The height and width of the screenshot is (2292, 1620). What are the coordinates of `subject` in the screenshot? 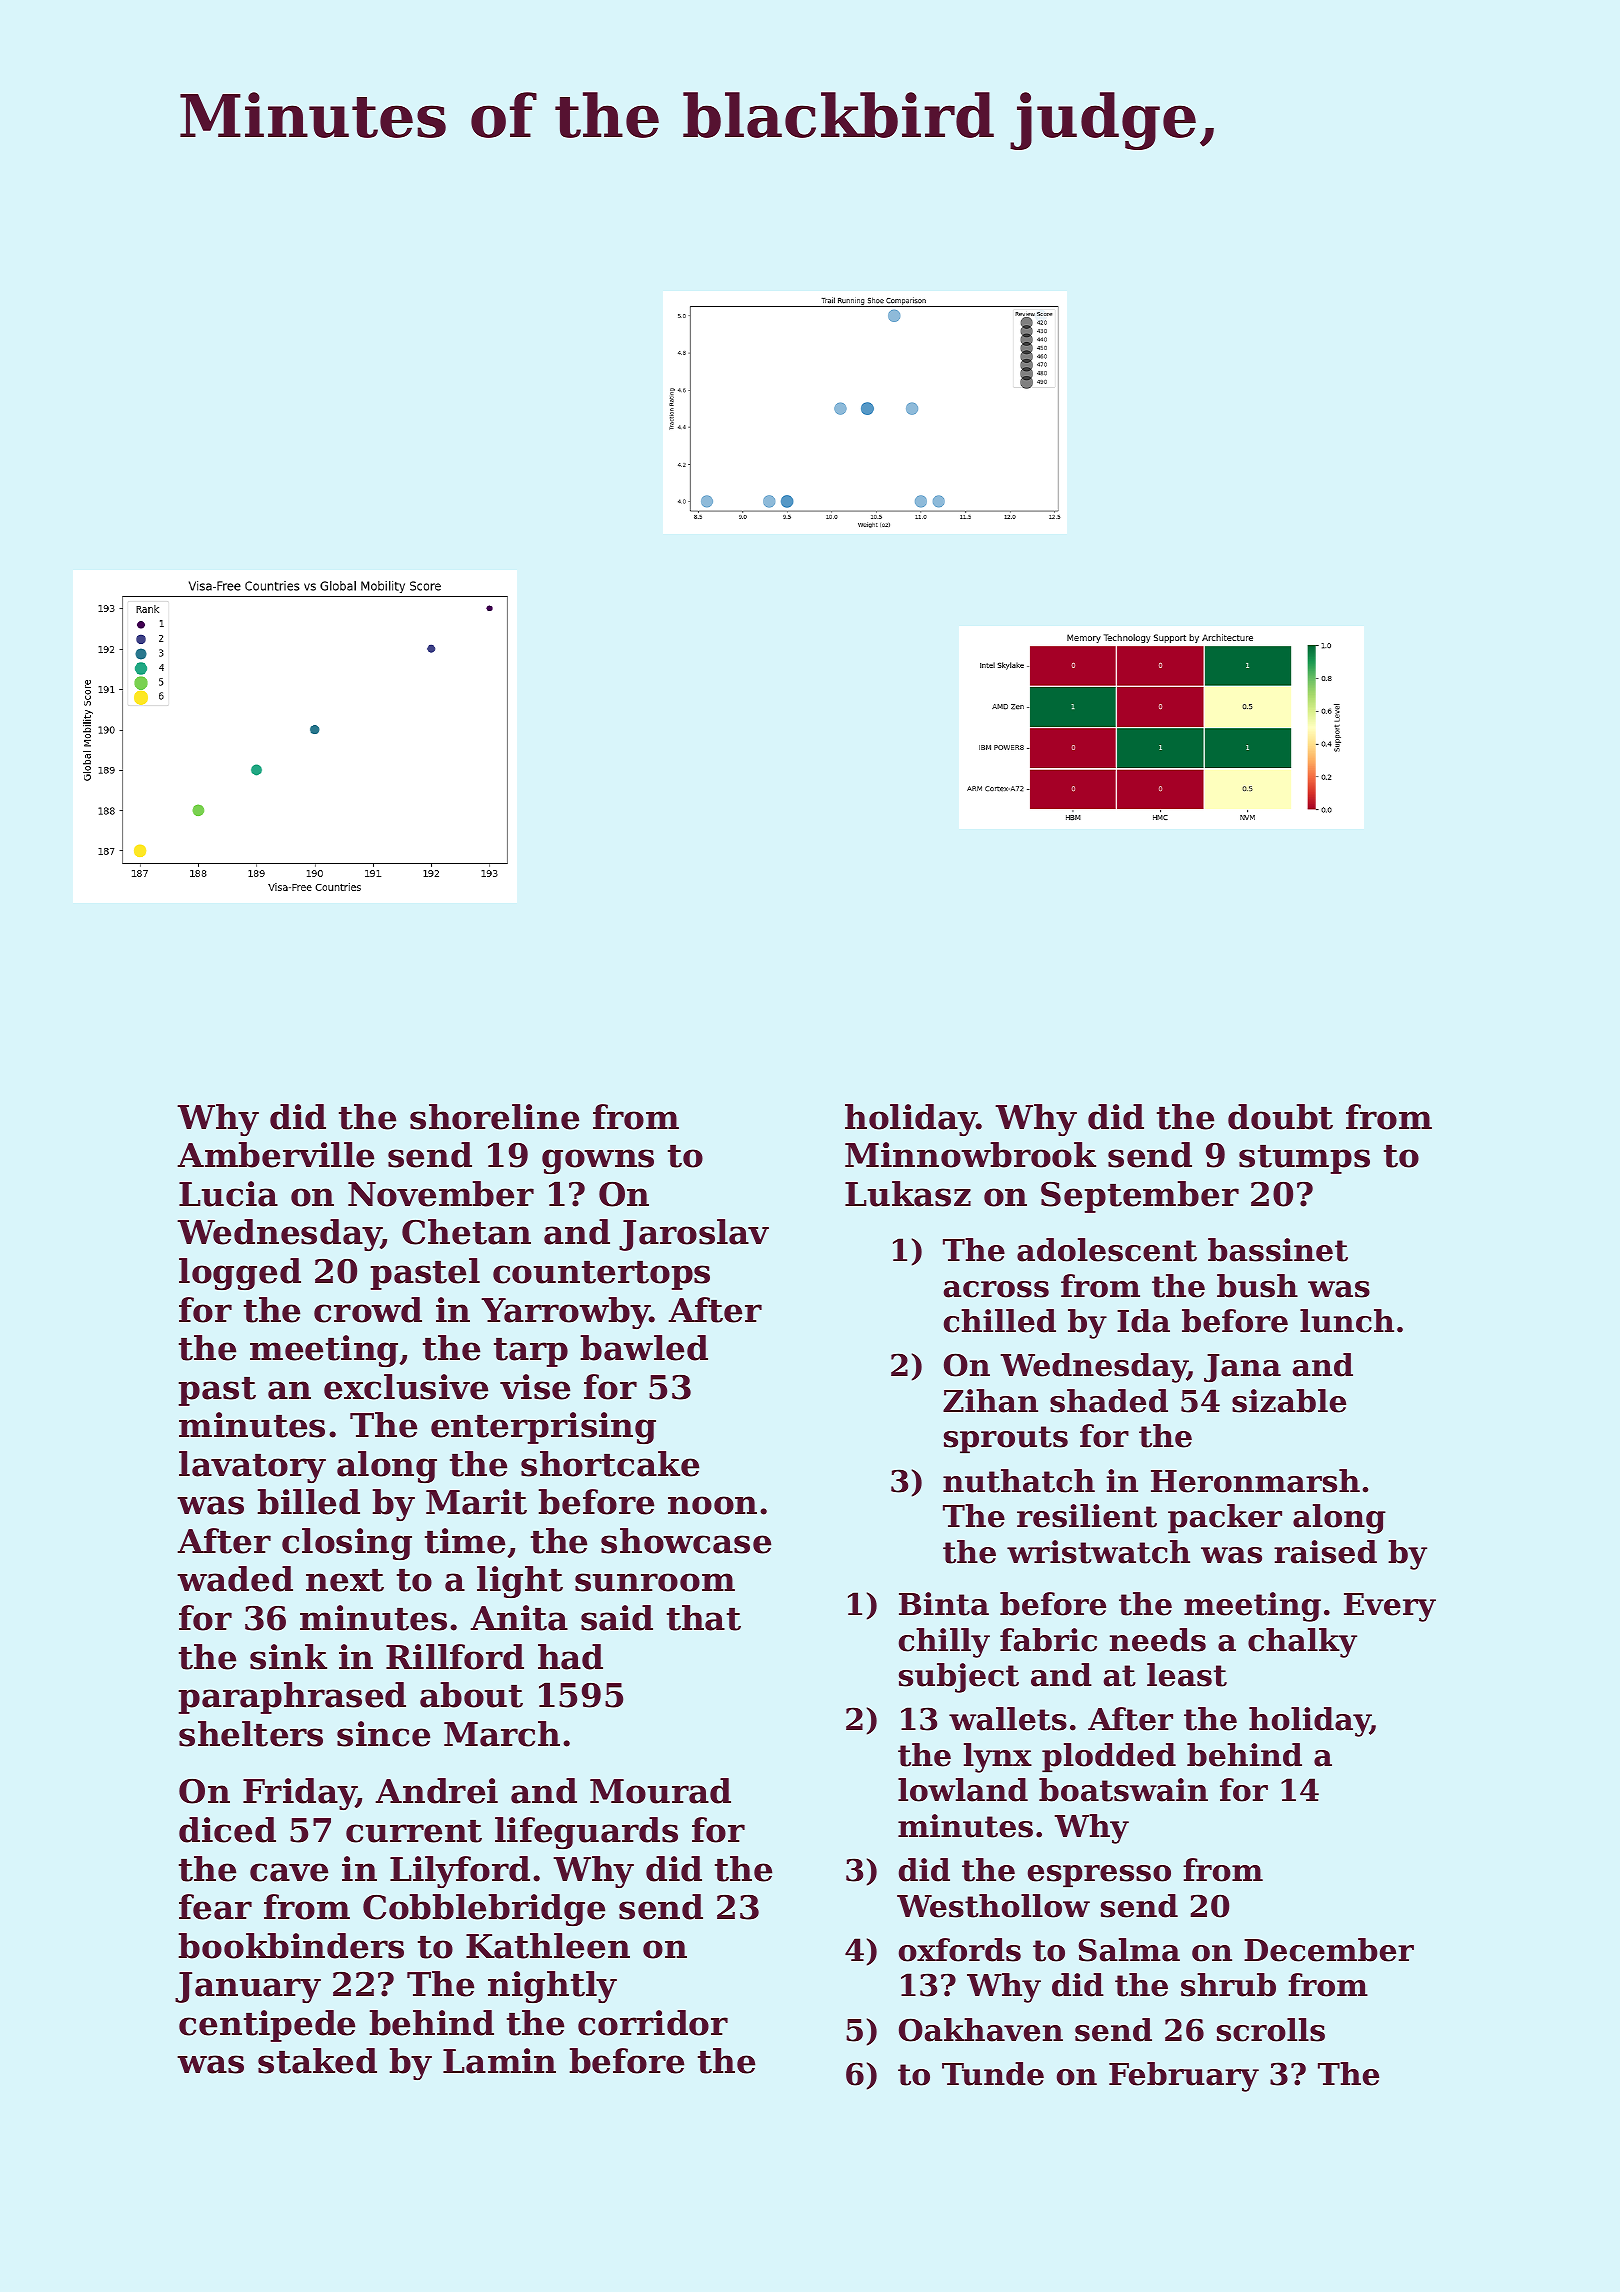 It's located at (959, 1678).
